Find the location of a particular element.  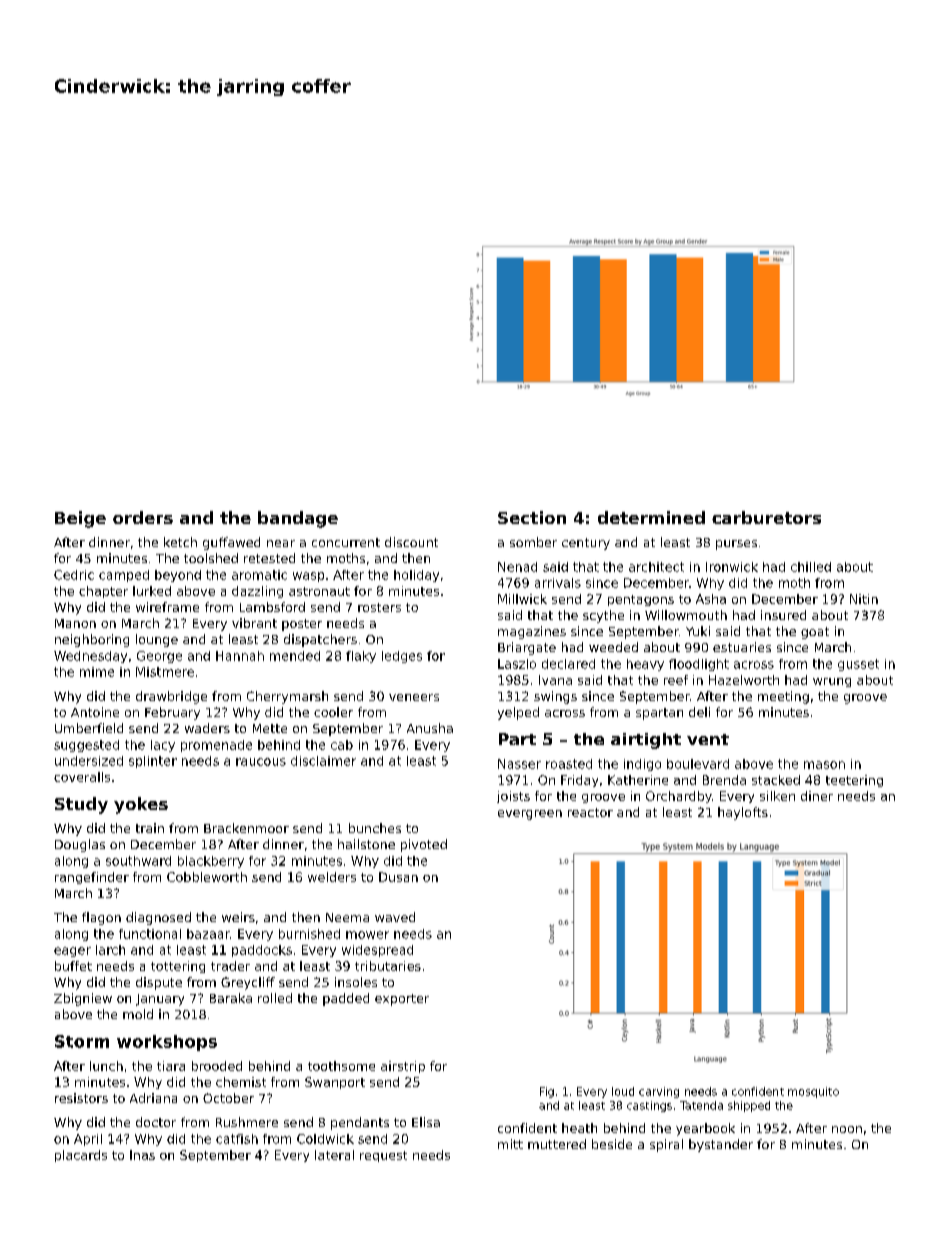

concurrent is located at coordinates (346, 542).
